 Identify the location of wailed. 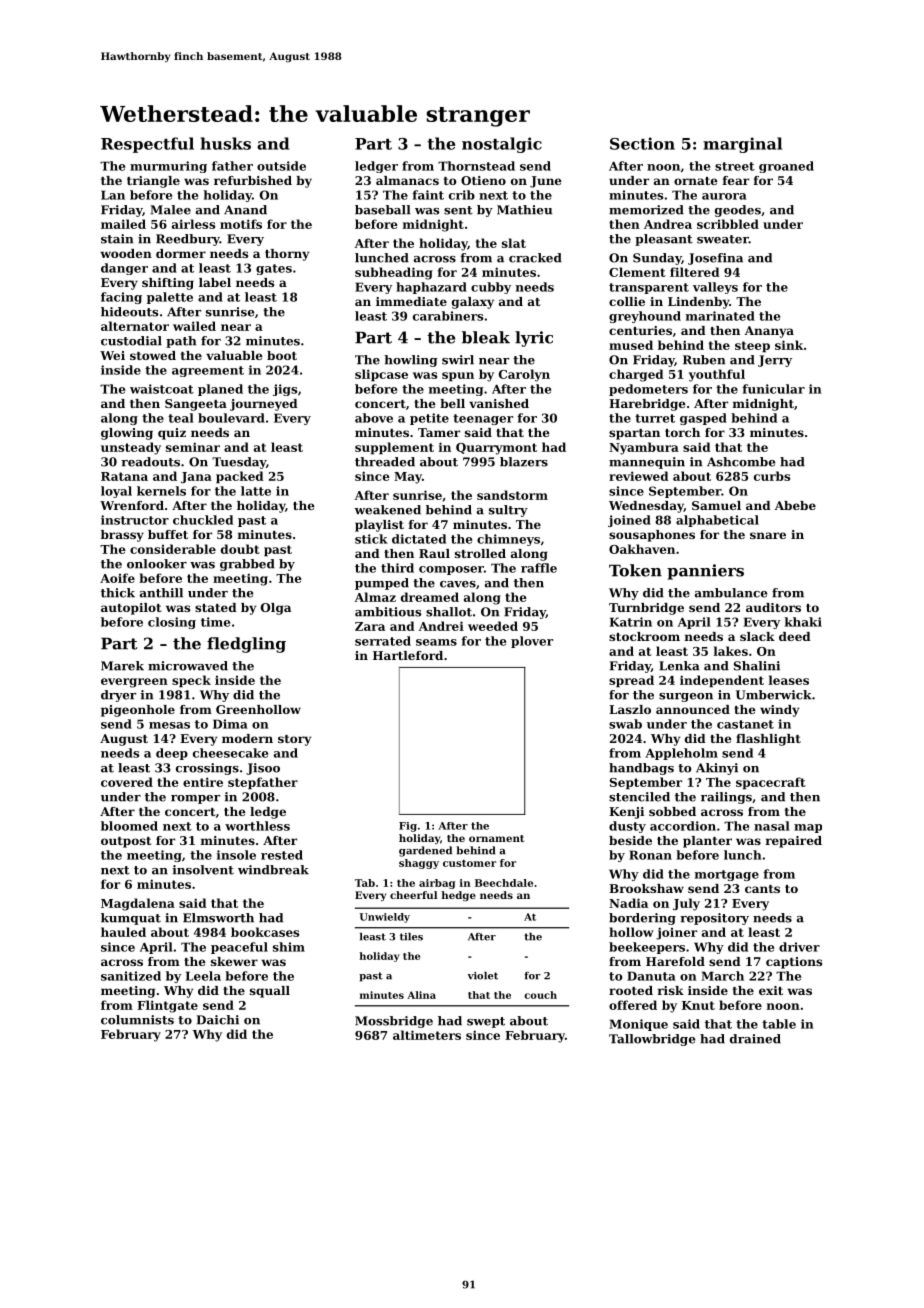
(194, 326).
